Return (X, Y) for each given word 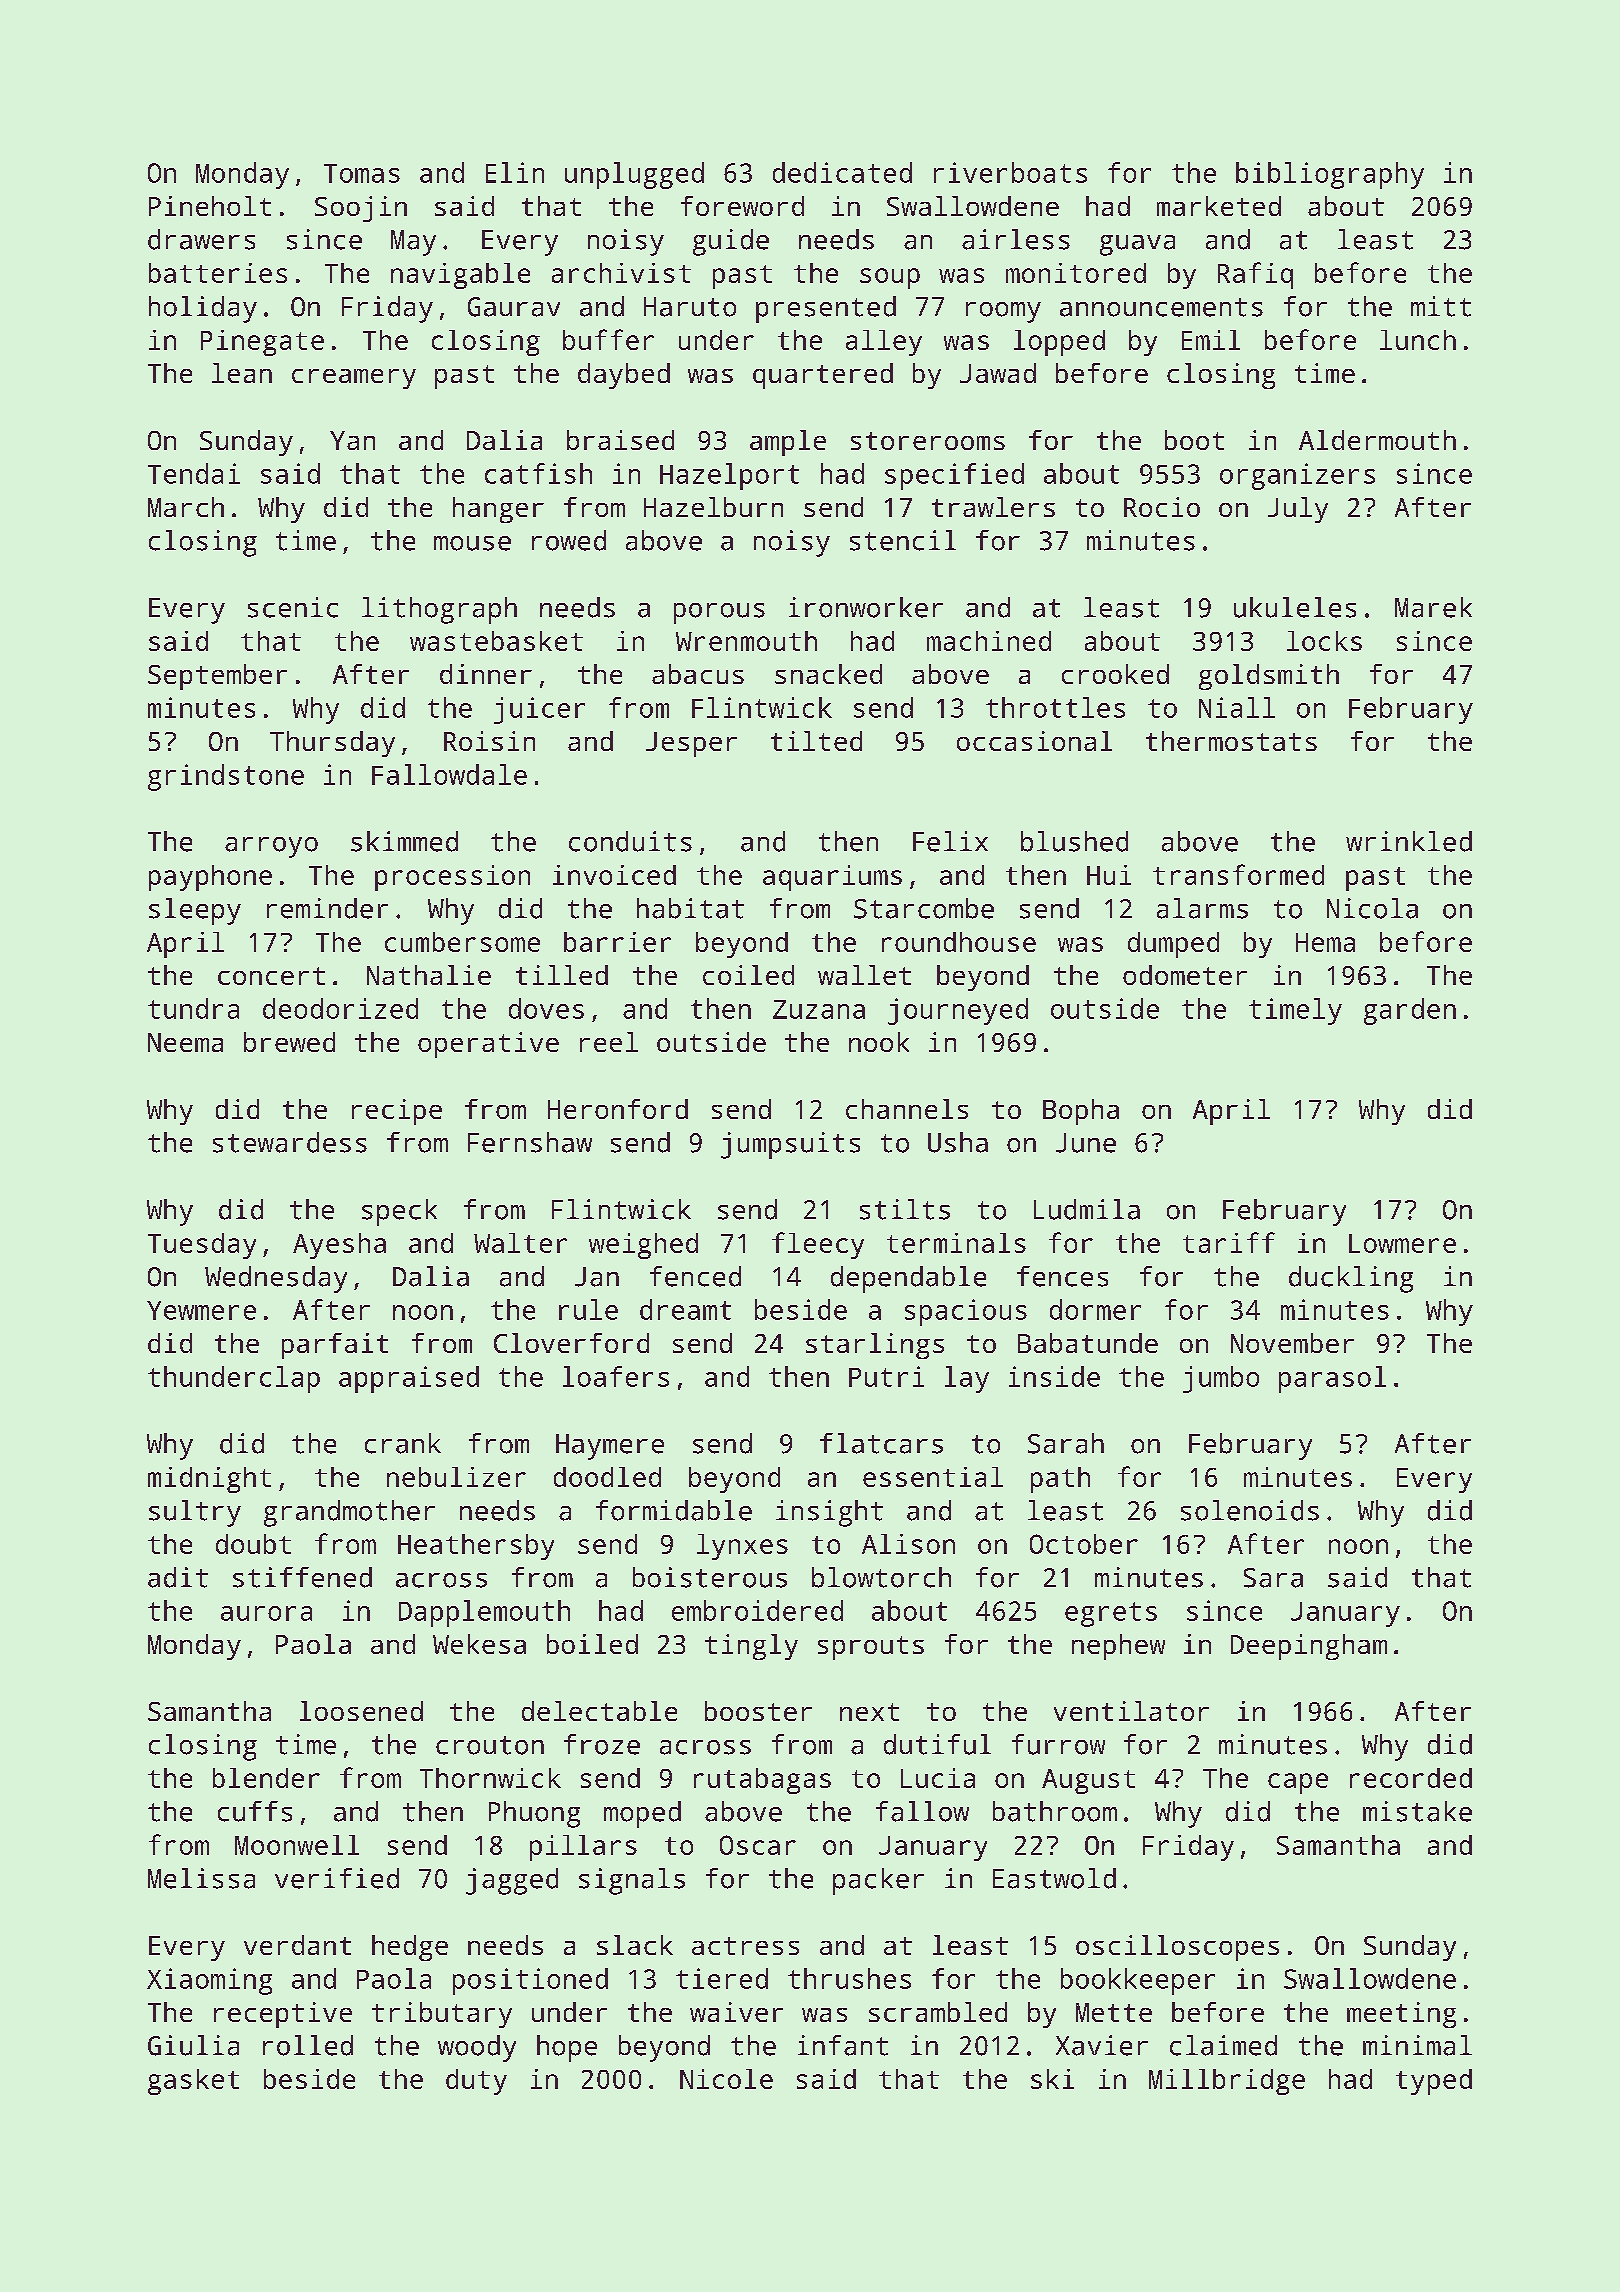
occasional (1034, 741)
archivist (621, 273)
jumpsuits (790, 1145)
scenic (293, 607)
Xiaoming (209, 1981)
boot (1194, 440)
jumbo (1221, 1379)
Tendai (194, 473)
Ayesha (339, 1246)
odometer (1185, 975)
